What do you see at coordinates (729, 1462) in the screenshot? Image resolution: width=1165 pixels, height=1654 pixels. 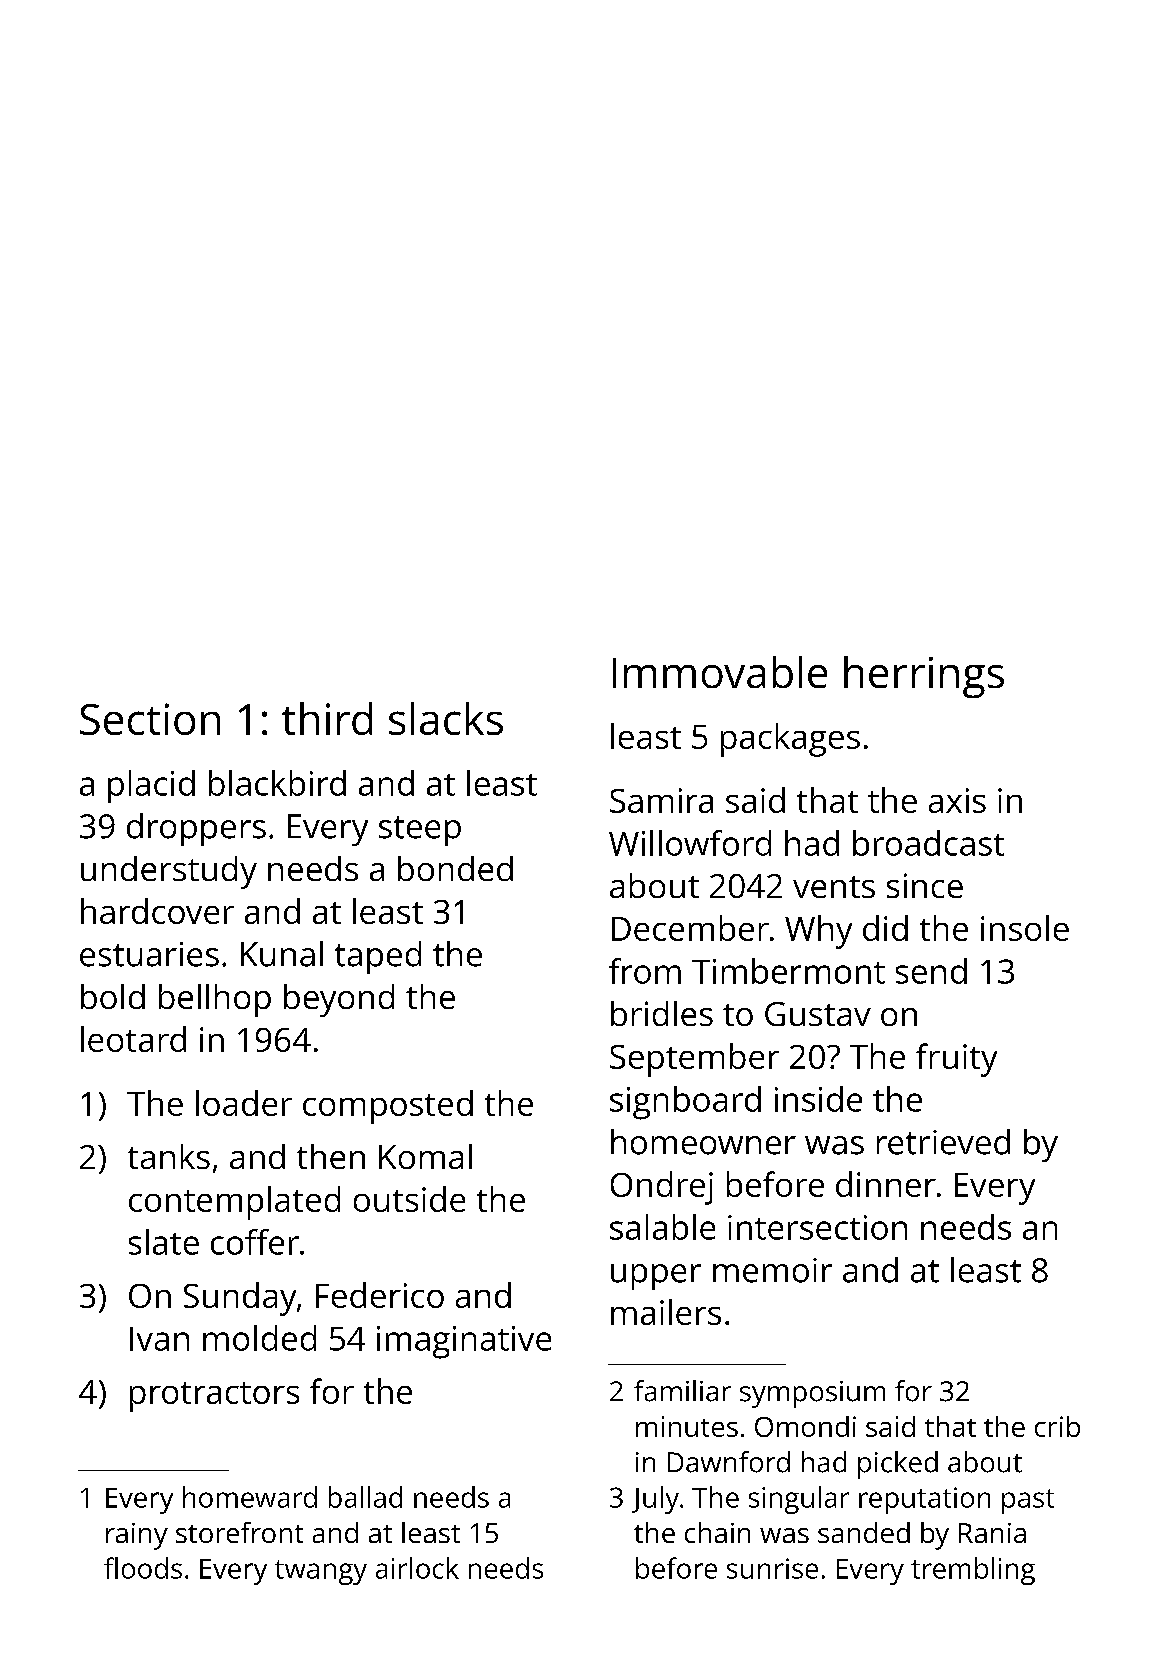 I see `Dawnford` at bounding box center [729, 1462].
